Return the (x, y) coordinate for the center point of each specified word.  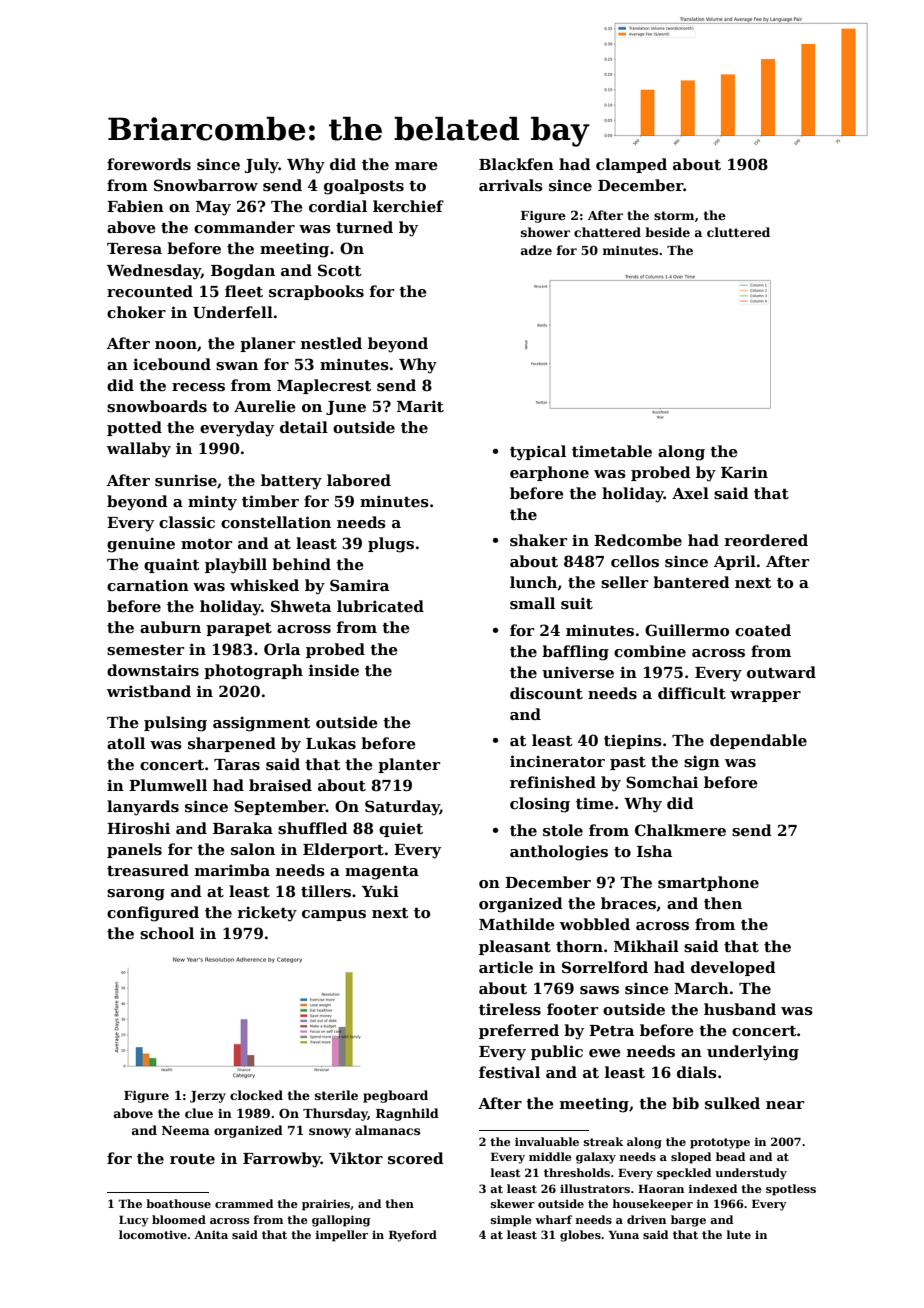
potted (134, 428)
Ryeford (413, 1236)
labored (359, 480)
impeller (341, 1236)
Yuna (624, 1234)
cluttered (738, 232)
